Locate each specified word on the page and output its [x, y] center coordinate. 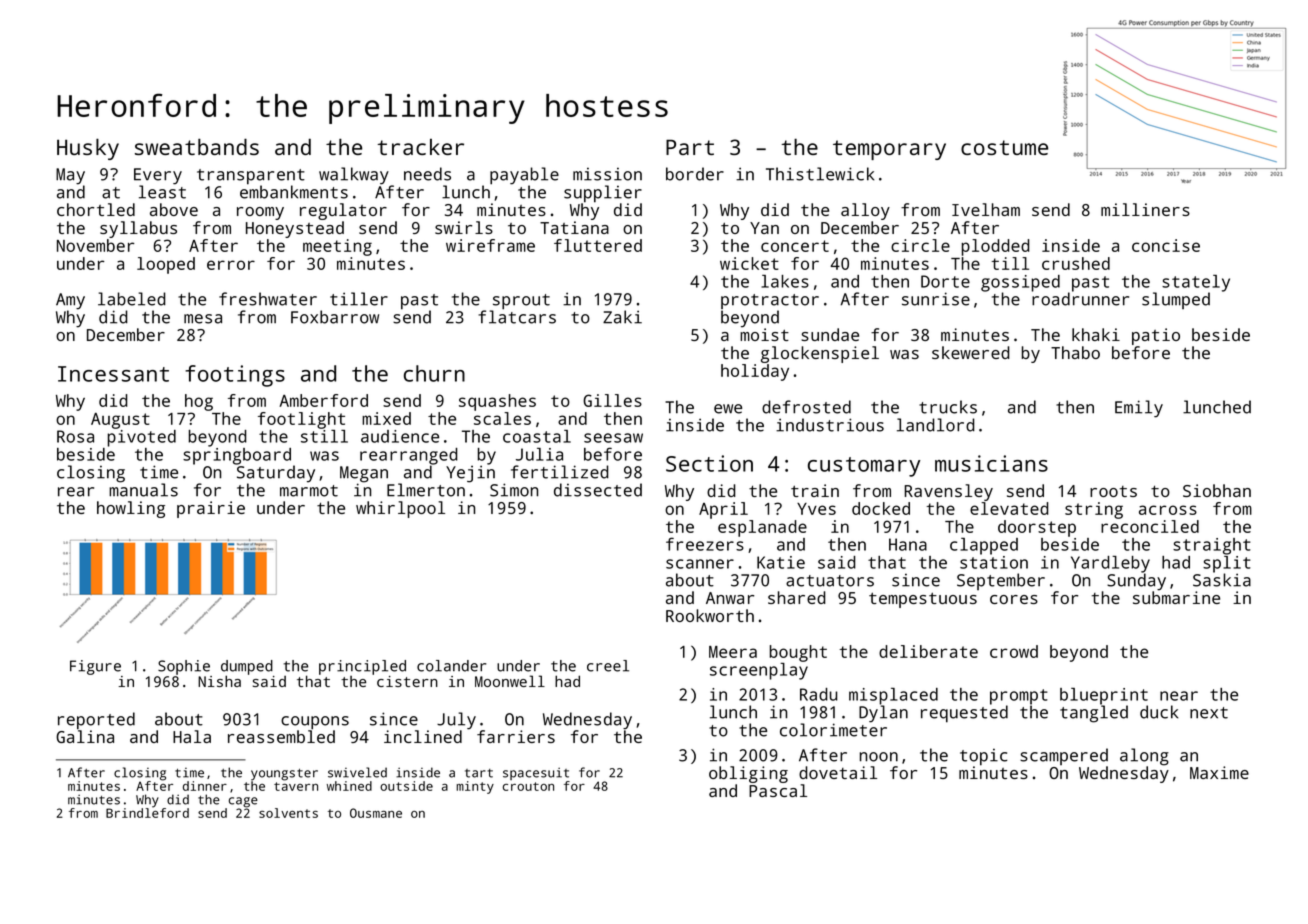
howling [131, 509]
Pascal [778, 790]
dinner [205, 786]
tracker [420, 147]
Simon [514, 490]
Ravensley [949, 492]
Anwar [730, 598]
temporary [889, 150]
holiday [755, 372]
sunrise [936, 299]
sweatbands [197, 146]
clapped [984, 546]
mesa [203, 319]
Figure [95, 667]
